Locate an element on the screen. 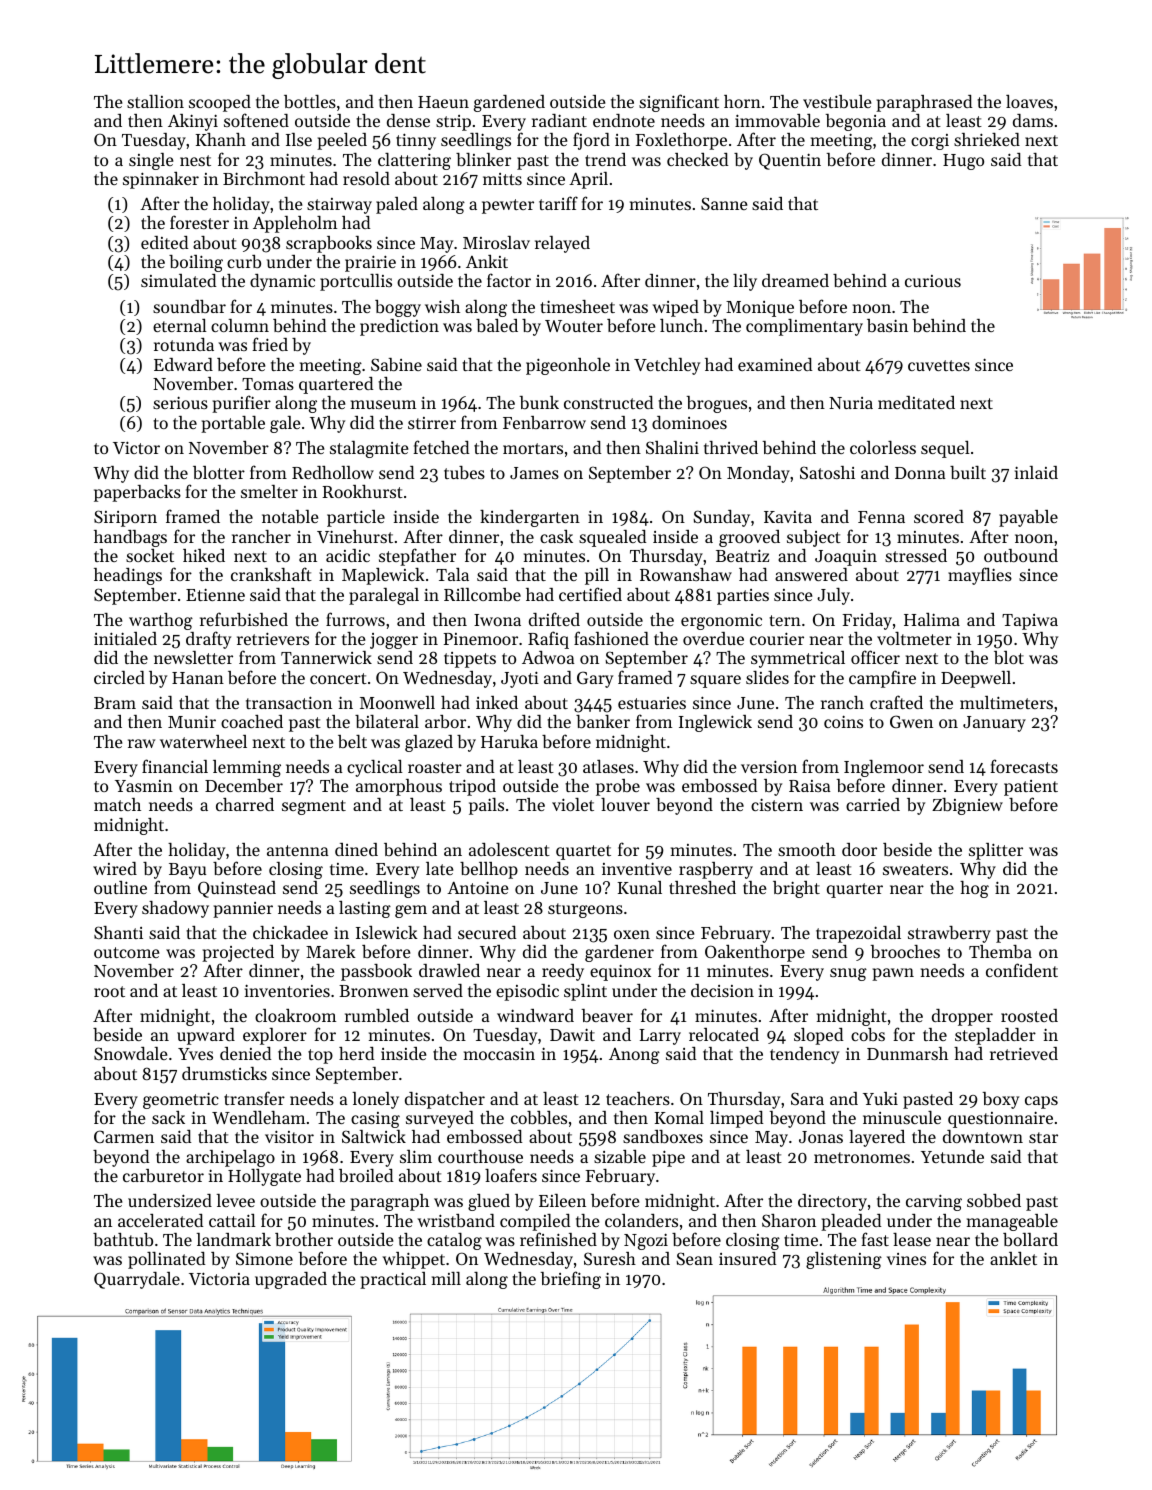 The width and height of the screenshot is (1152, 1490). paraphrased is located at coordinates (924, 103).
